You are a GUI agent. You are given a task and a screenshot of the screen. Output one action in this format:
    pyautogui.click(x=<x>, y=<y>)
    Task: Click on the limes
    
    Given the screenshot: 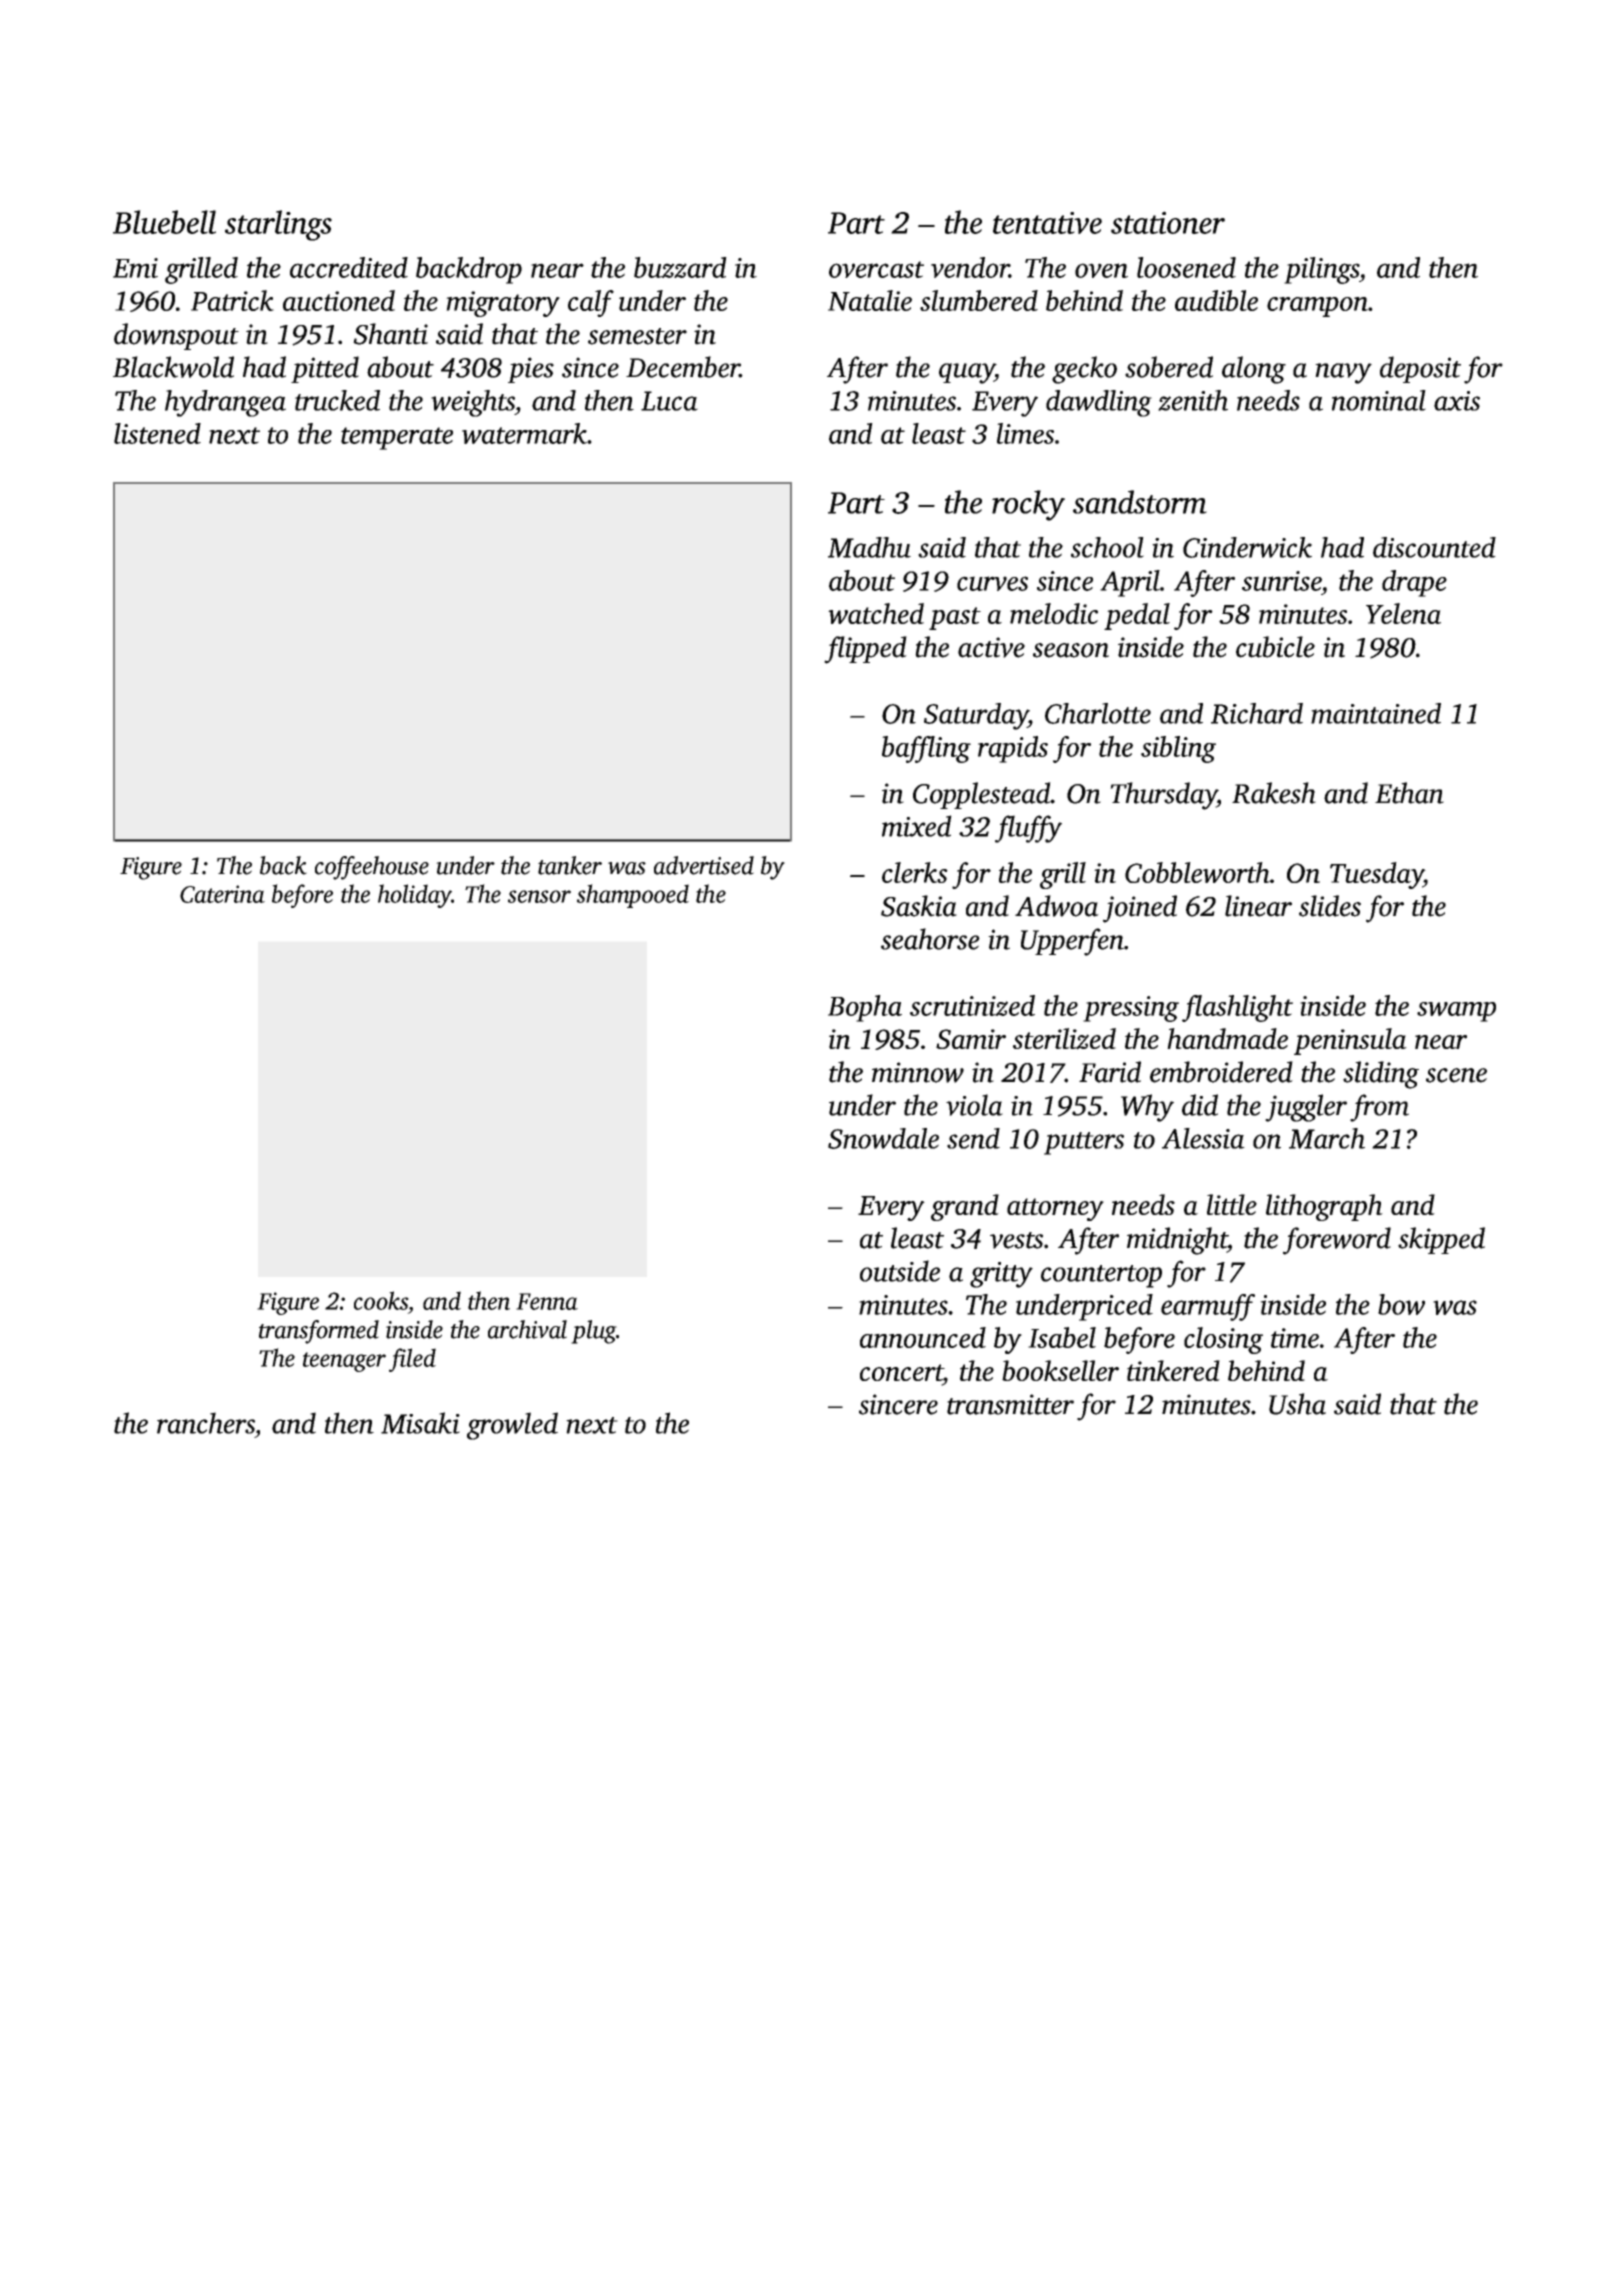 What is the action you would take?
    pyautogui.click(x=1025, y=433)
